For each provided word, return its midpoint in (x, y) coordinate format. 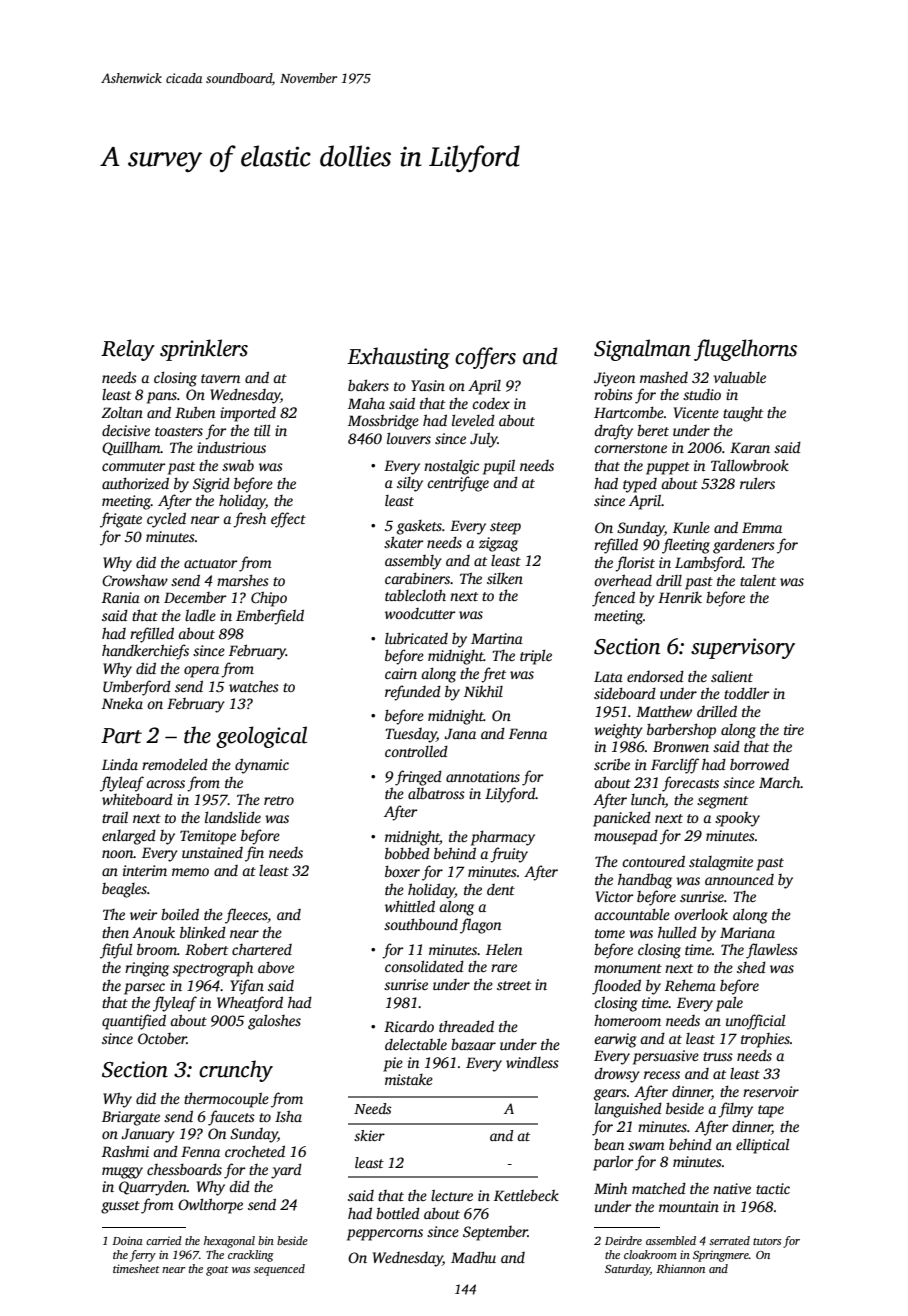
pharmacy (503, 838)
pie (393, 1064)
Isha (288, 1116)
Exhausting (398, 358)
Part (121, 736)
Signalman (642, 350)
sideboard (625, 693)
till (262, 430)
